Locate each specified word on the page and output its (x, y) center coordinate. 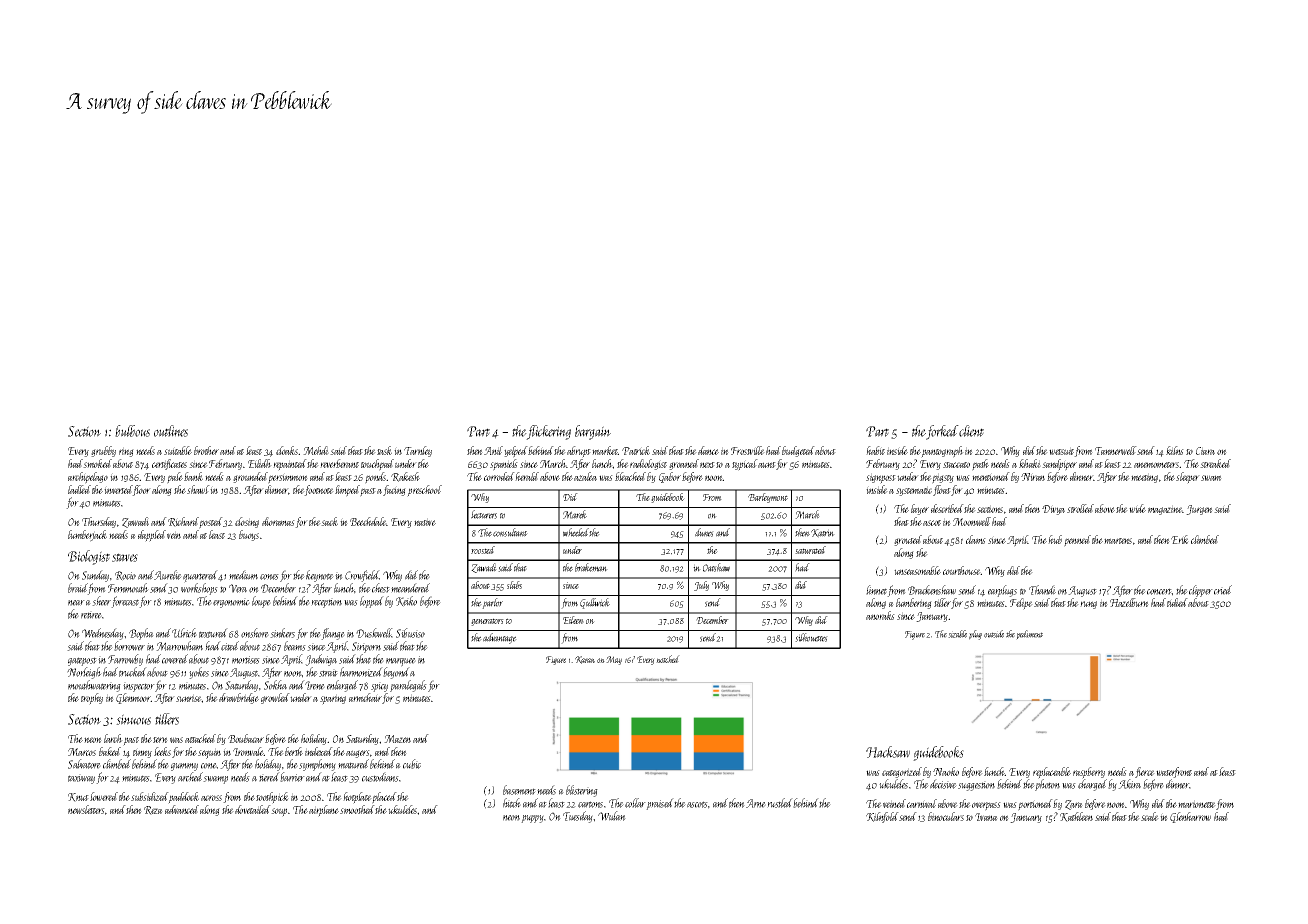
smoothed (357, 809)
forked (942, 432)
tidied (1178, 602)
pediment (1029, 635)
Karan (585, 660)
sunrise (189, 698)
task (384, 450)
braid (78, 589)
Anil (493, 450)
